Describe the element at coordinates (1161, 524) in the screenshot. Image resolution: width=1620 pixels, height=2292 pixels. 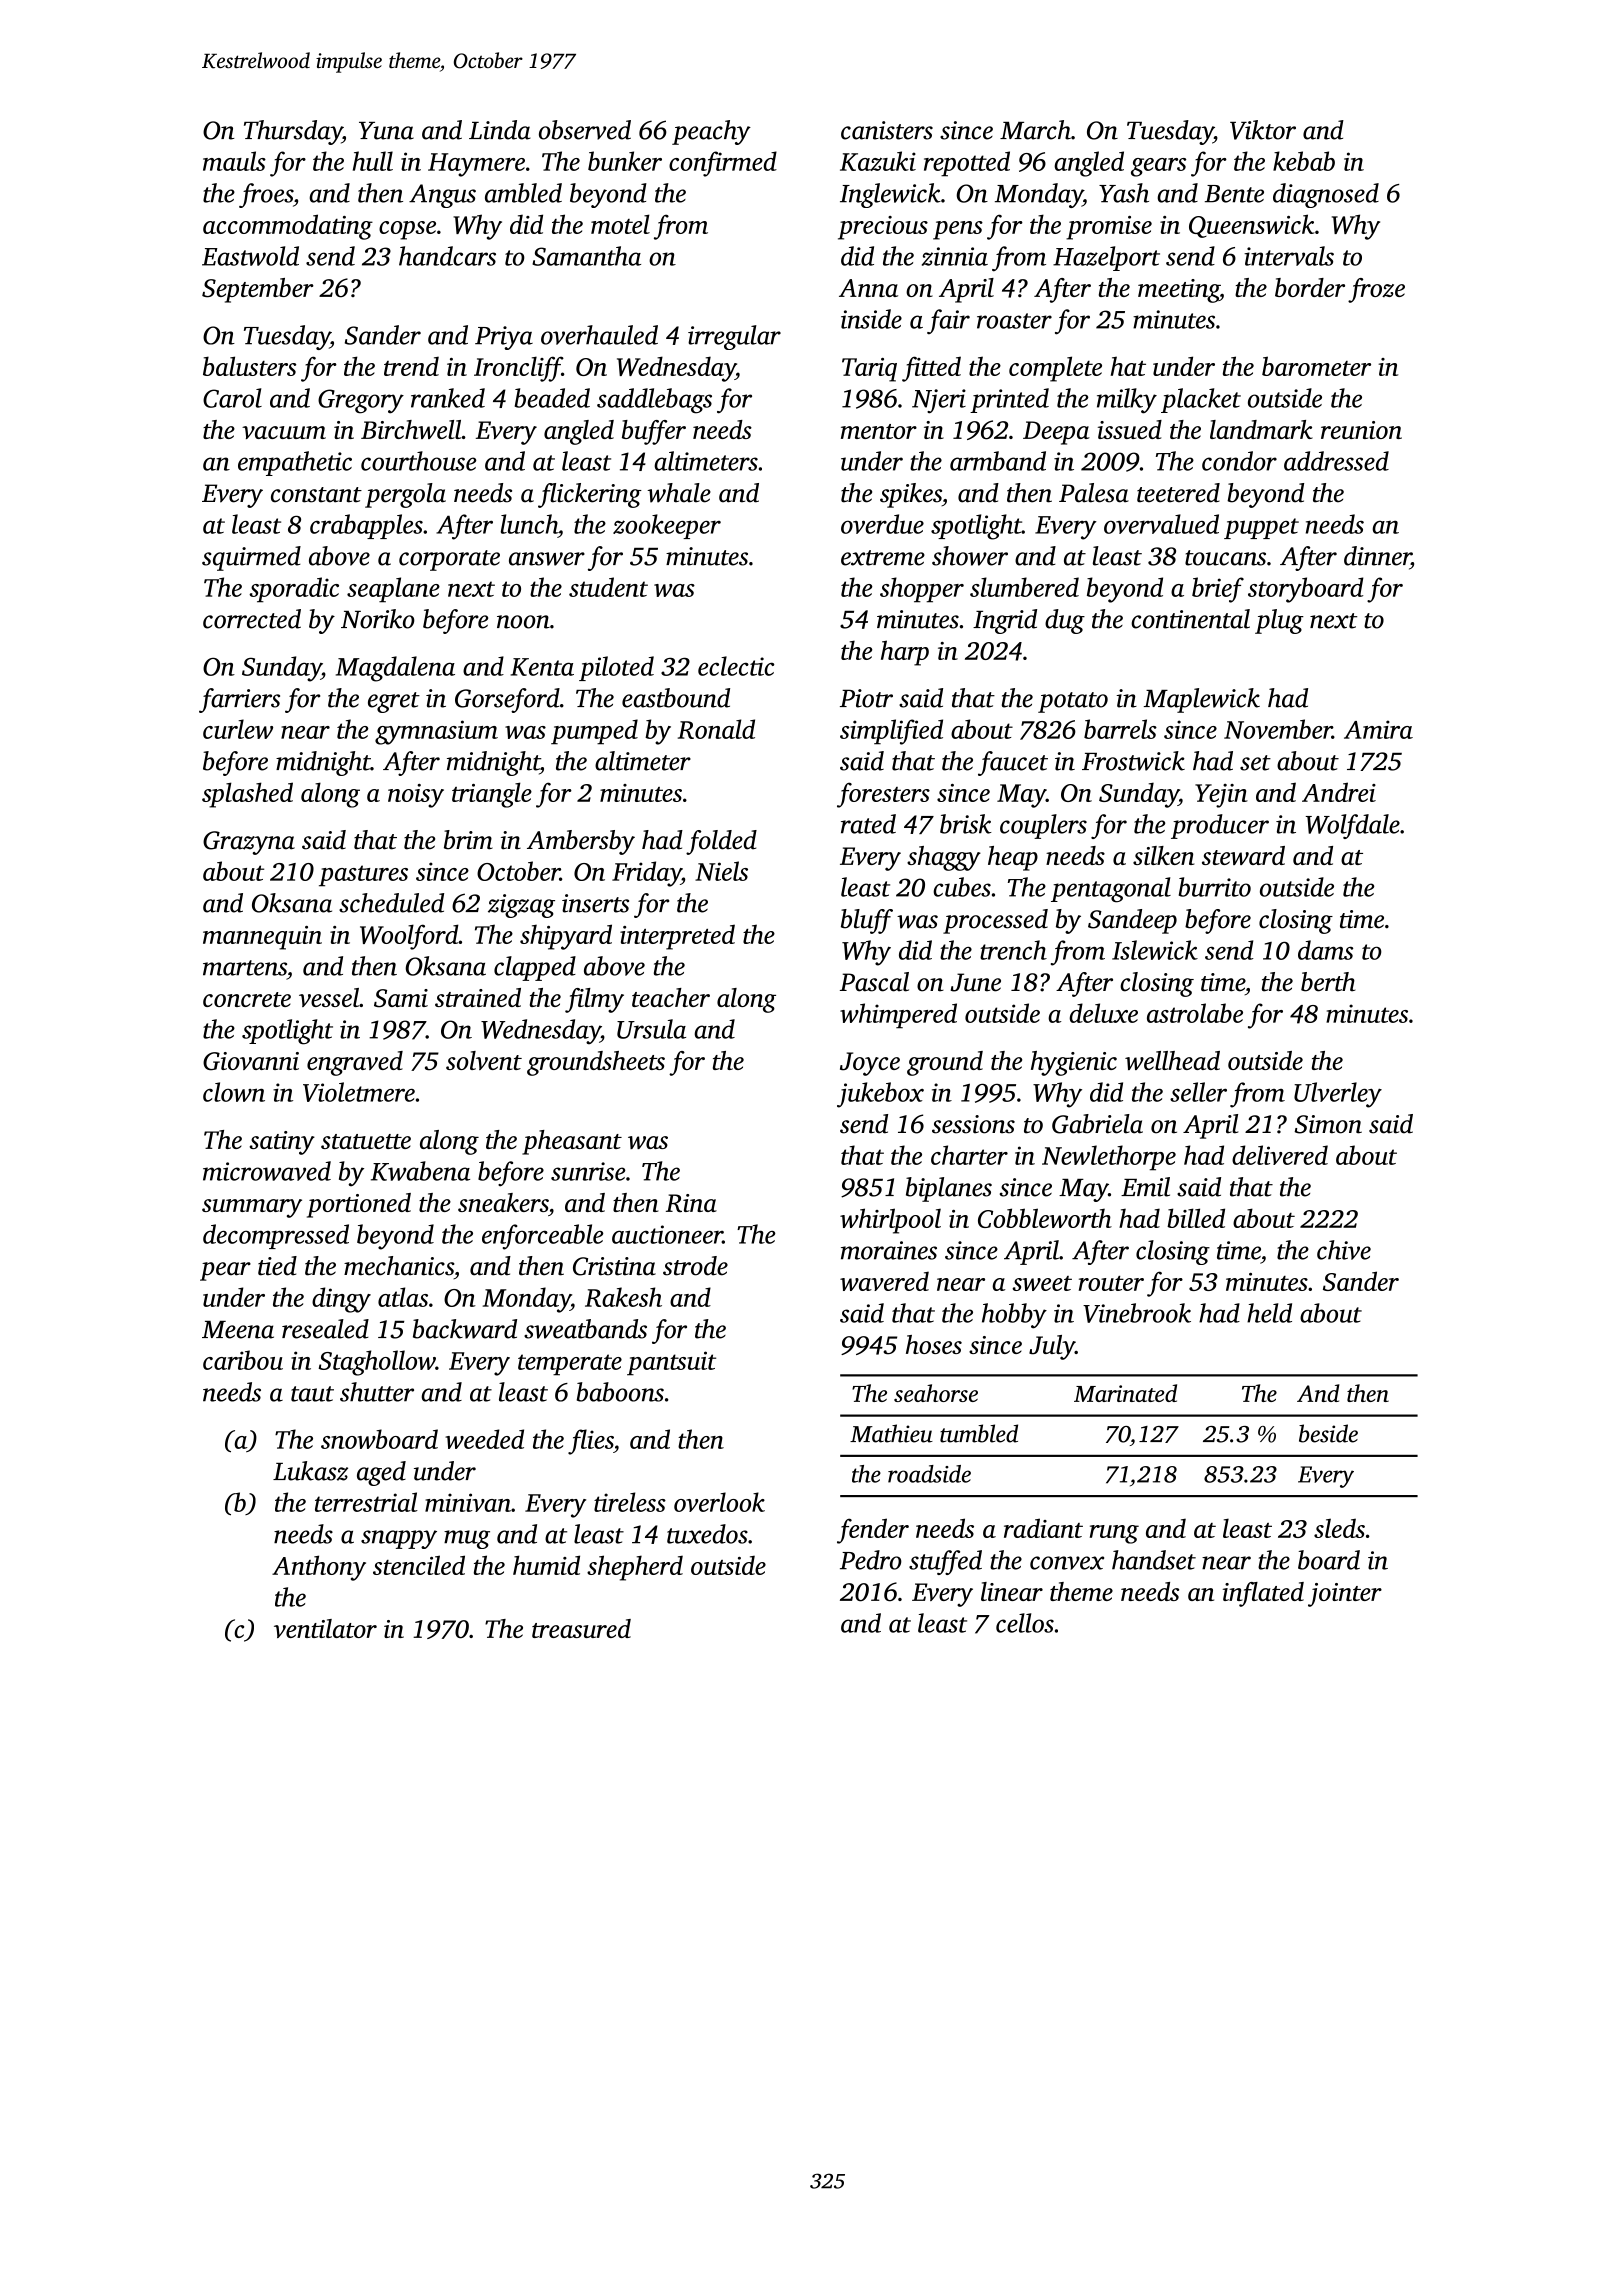
I see `overvalued` at that location.
